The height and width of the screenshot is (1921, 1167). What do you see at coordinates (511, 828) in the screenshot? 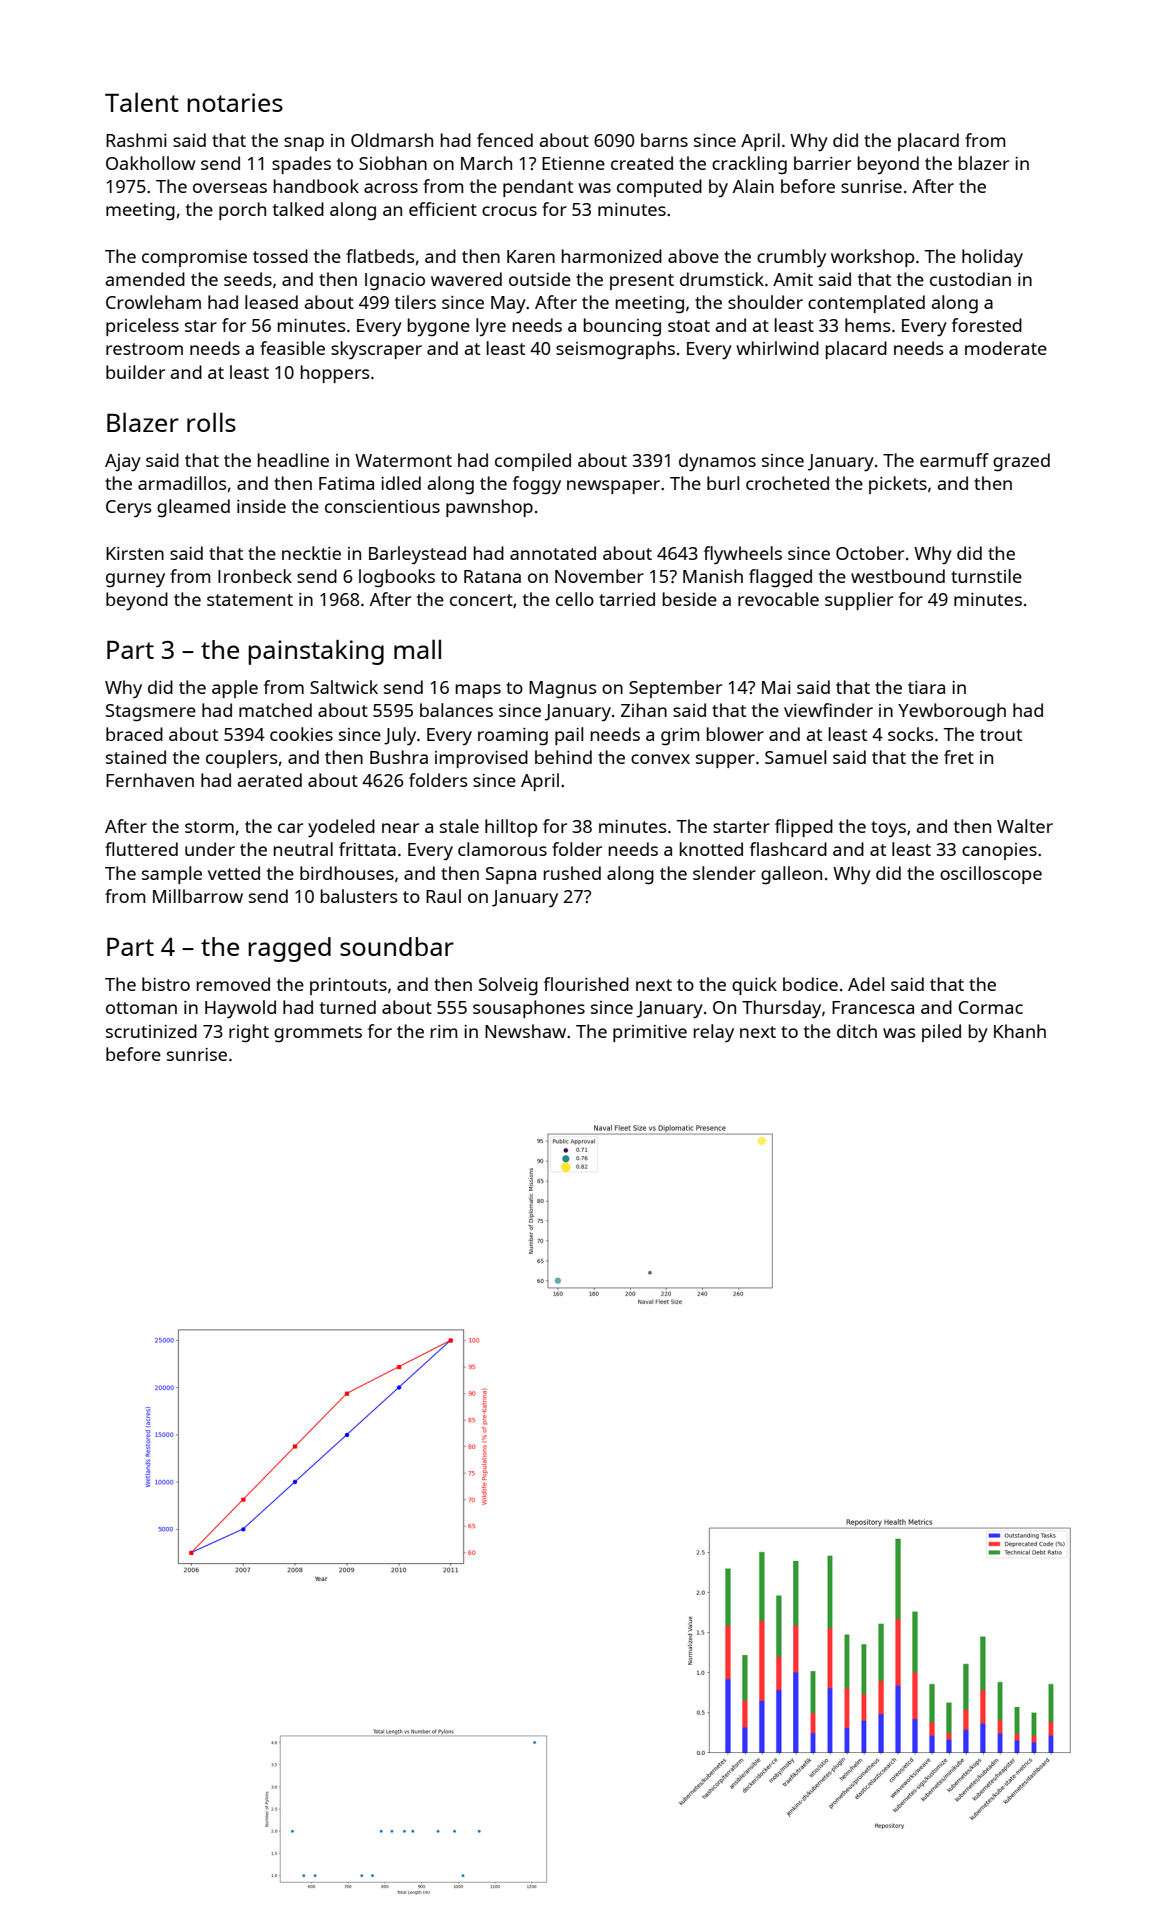
I see `hilltop` at bounding box center [511, 828].
